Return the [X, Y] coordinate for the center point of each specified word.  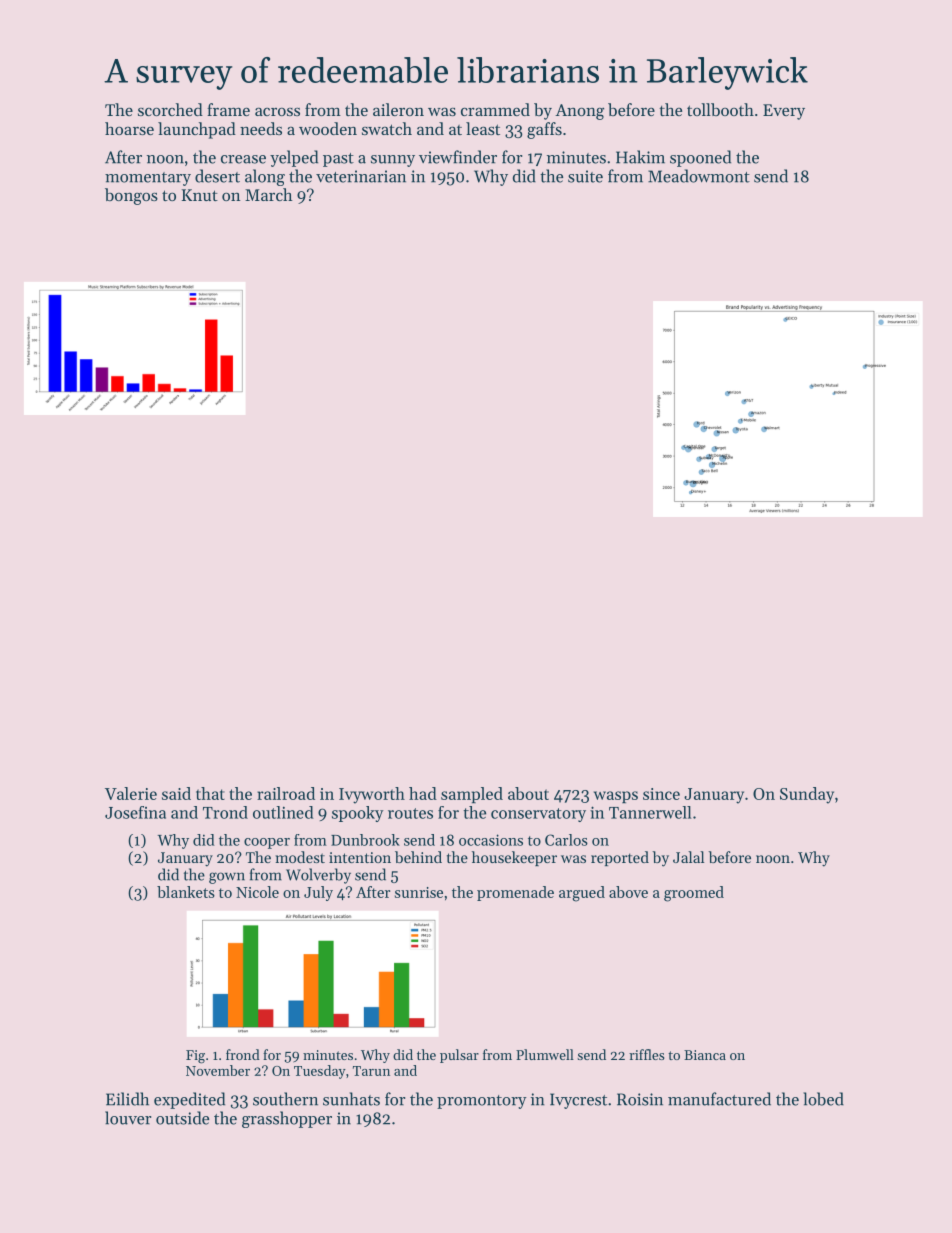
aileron [398, 109]
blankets [186, 892]
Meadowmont [699, 176]
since [661, 794]
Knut [200, 195]
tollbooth [720, 109]
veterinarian [361, 176]
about [528, 793]
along [265, 177]
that [210, 793]
